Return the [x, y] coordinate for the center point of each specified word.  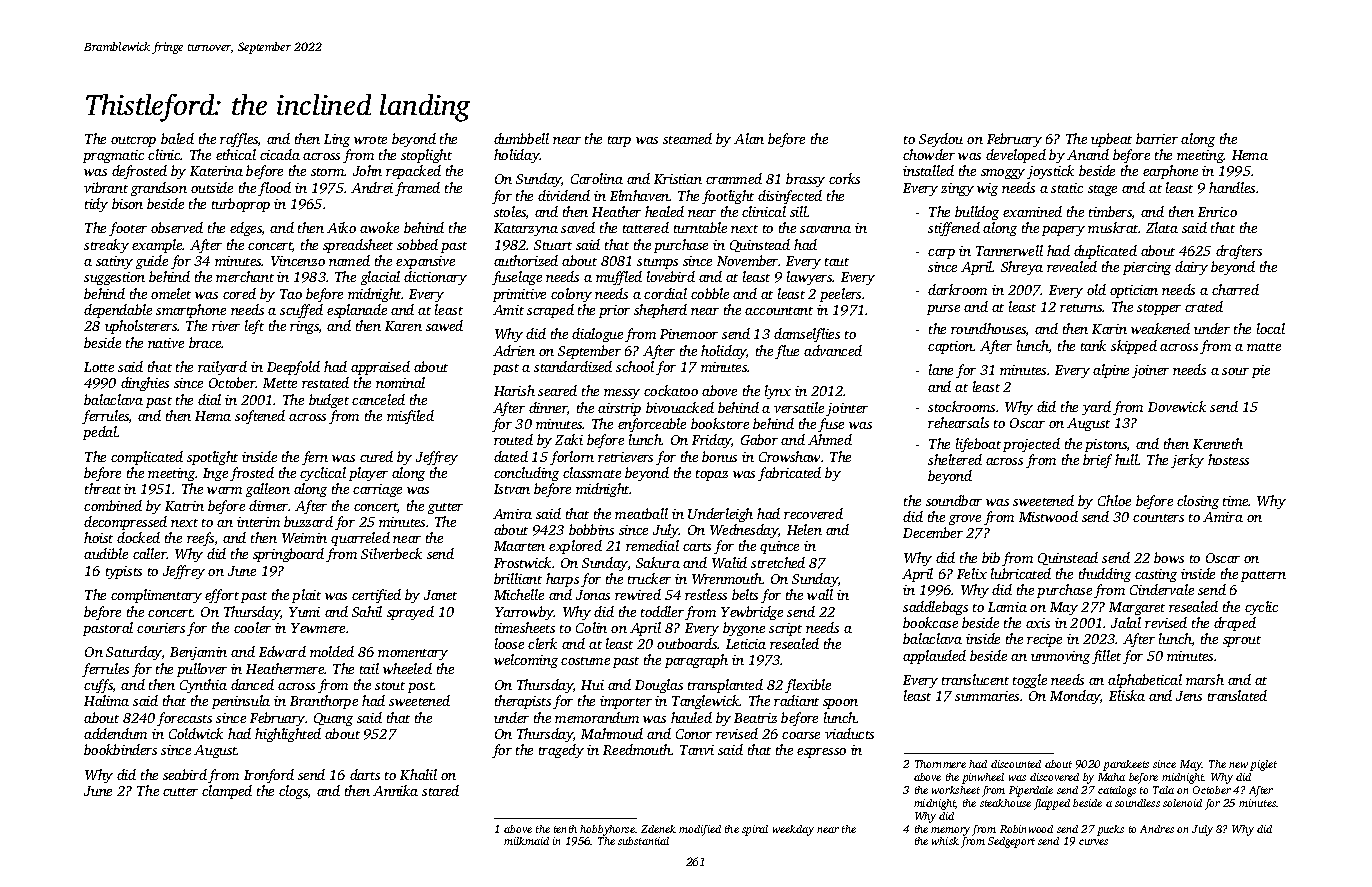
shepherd [660, 311]
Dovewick [1177, 406]
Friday [712, 441]
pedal [100, 433]
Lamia [1007, 607]
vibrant [106, 187]
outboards [687, 643]
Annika [395, 790]
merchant [245, 276]
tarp [619, 141]
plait [306, 596]
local [1271, 328]
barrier [1157, 138]
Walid [729, 562]
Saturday [134, 653]
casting [1156, 575]
